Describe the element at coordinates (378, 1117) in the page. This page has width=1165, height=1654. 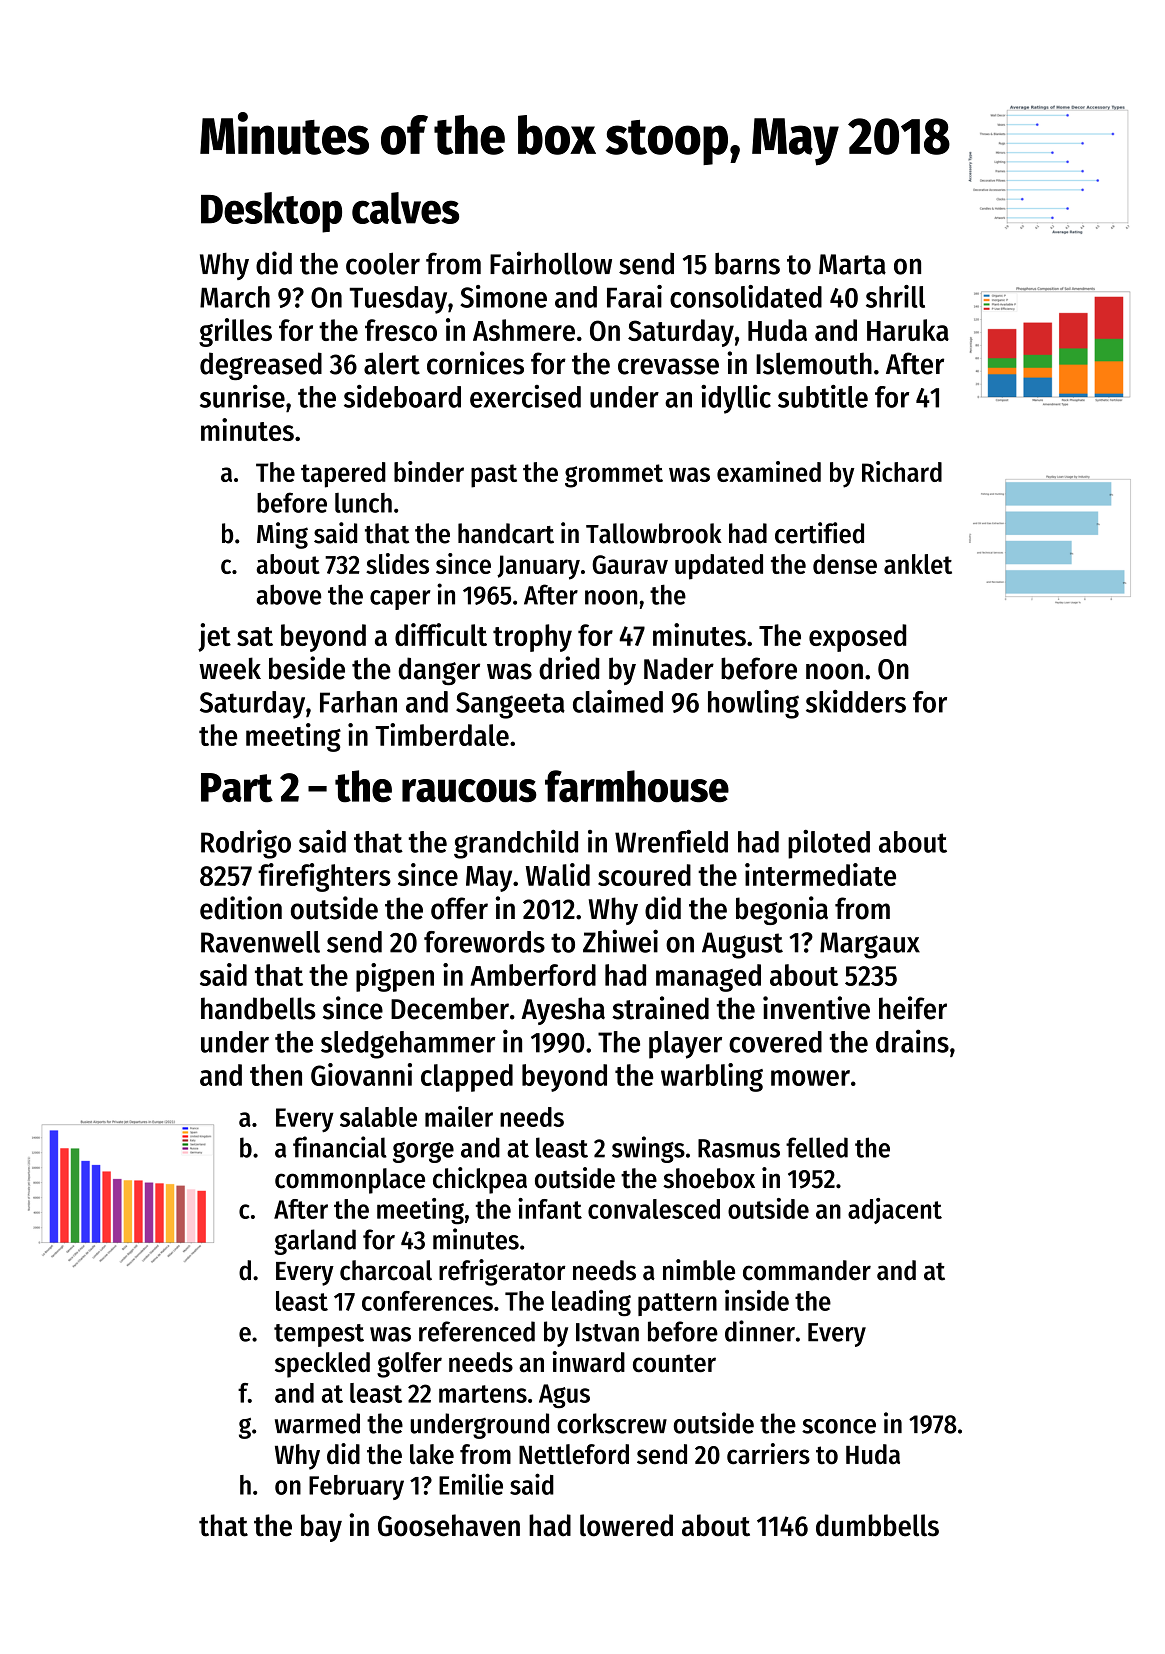
I see `salable` at that location.
